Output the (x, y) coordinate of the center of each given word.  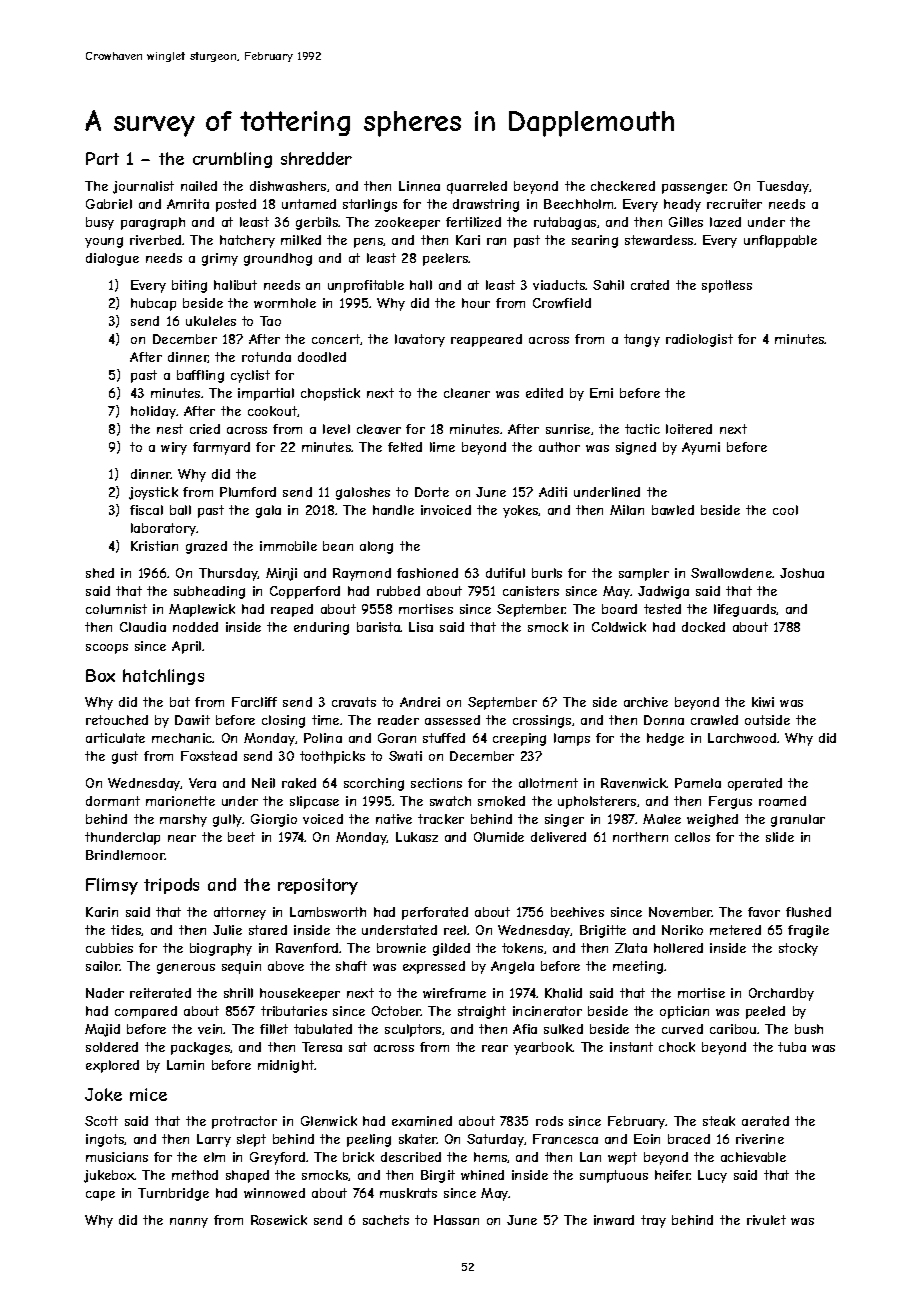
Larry (214, 1140)
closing (283, 721)
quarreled (477, 187)
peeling (369, 1140)
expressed (434, 967)
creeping (519, 739)
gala (268, 511)
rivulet (766, 1220)
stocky (798, 949)
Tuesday (783, 187)
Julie (227, 930)
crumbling (232, 160)
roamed (782, 801)
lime (442, 447)
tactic (642, 429)
